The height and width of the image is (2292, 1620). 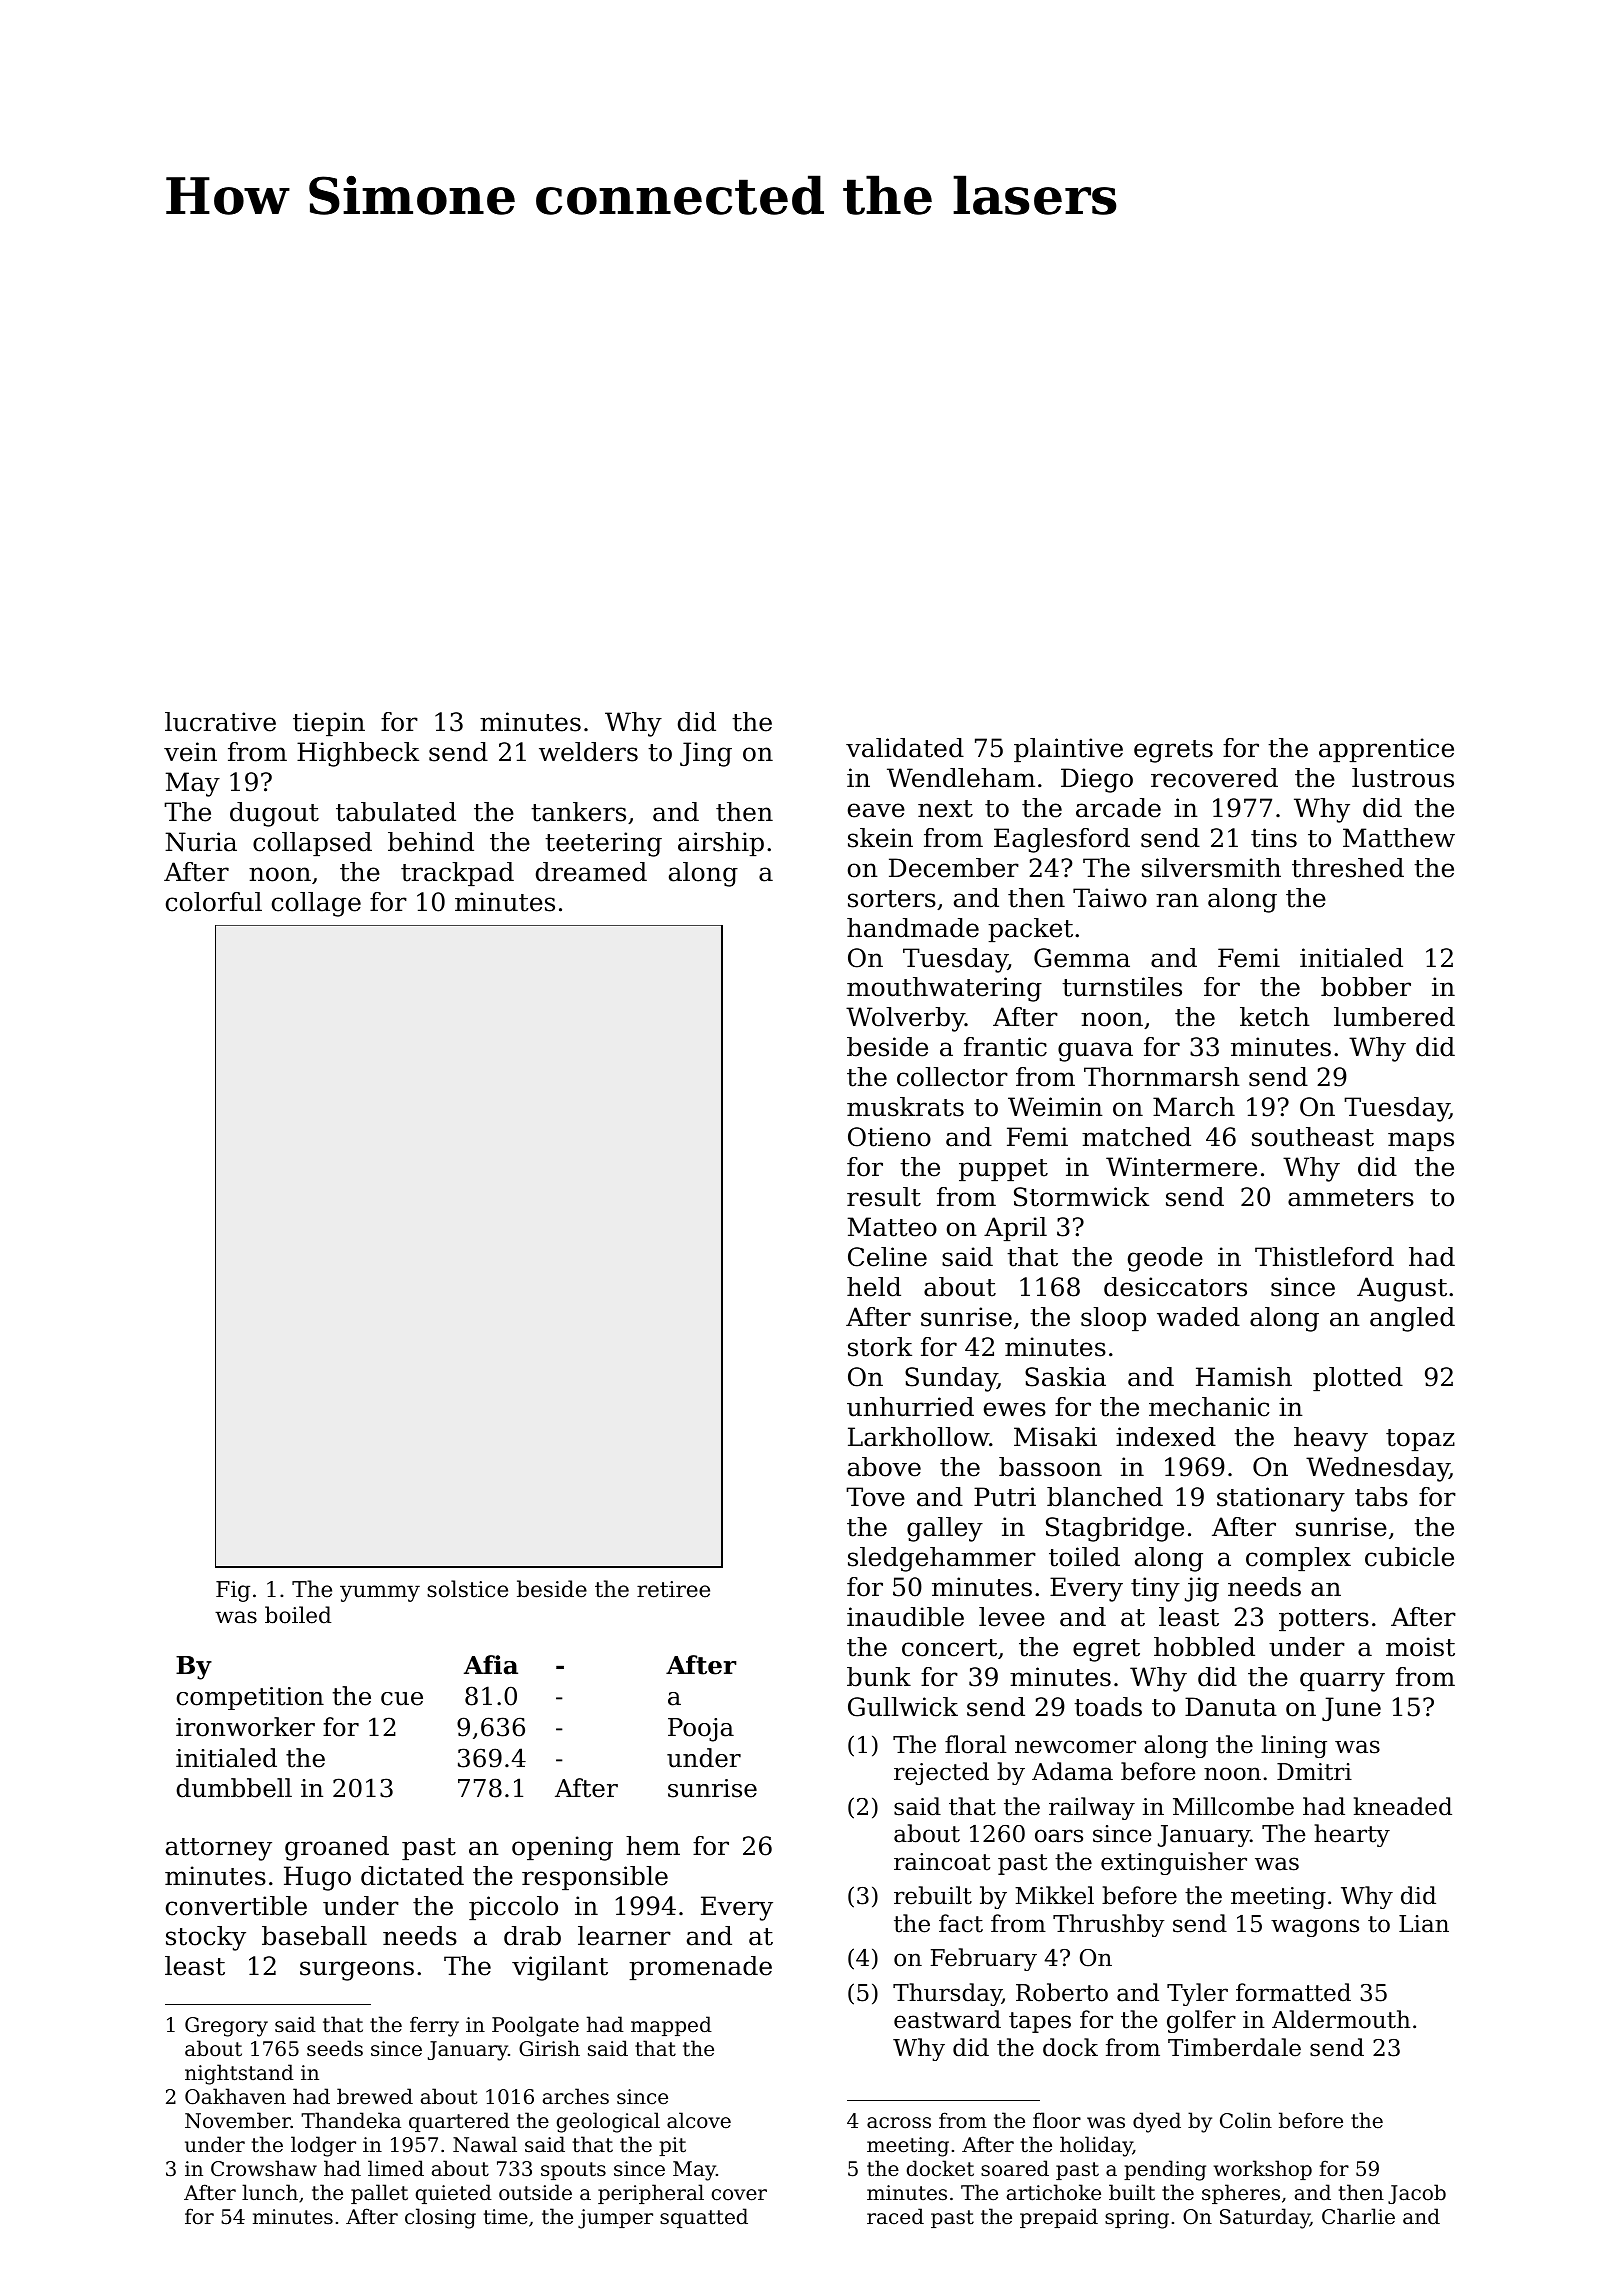 I want to click on Wolverby, so click(x=905, y=1019).
